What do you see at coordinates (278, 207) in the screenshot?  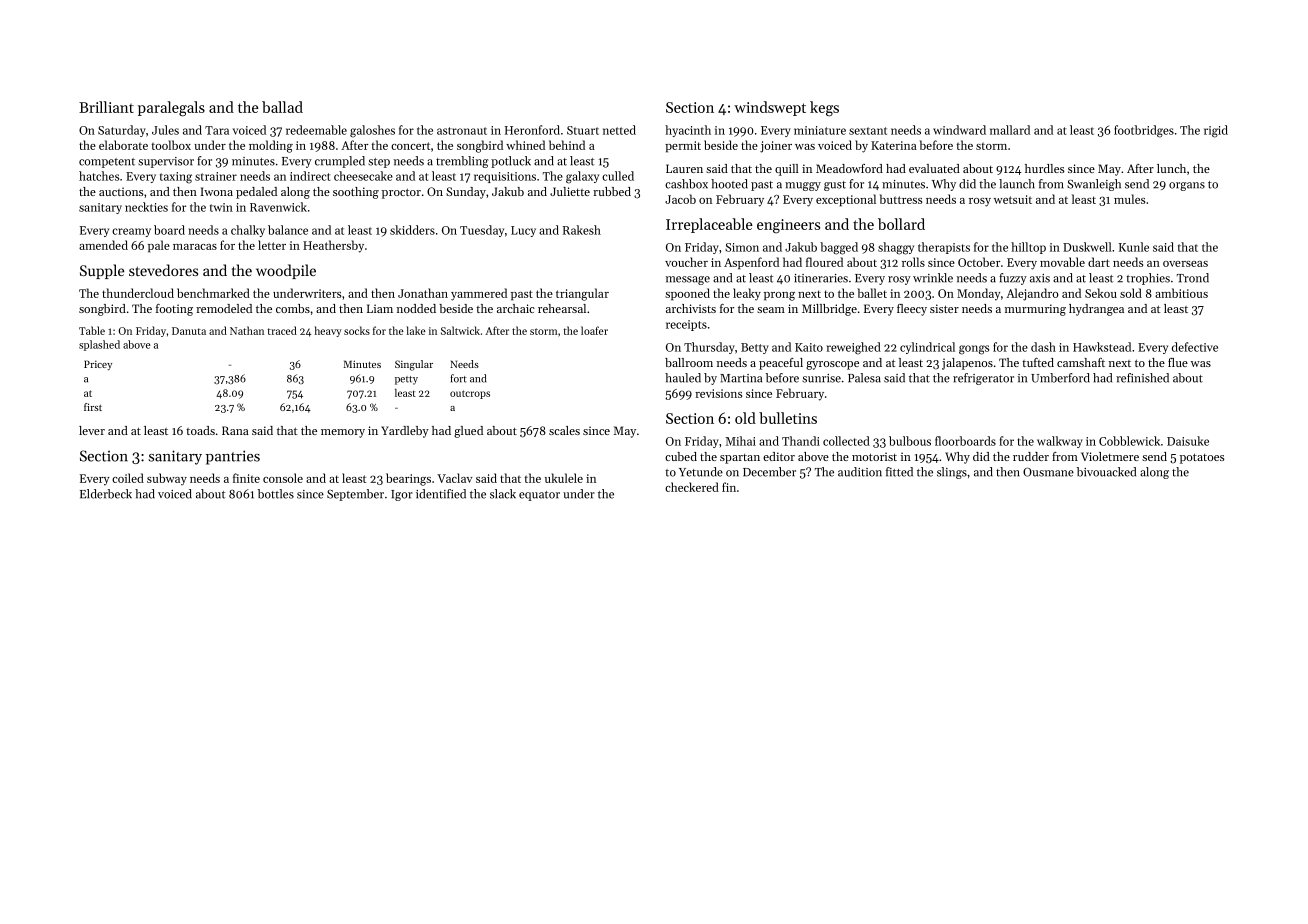 I see `Ravenwick` at bounding box center [278, 207].
